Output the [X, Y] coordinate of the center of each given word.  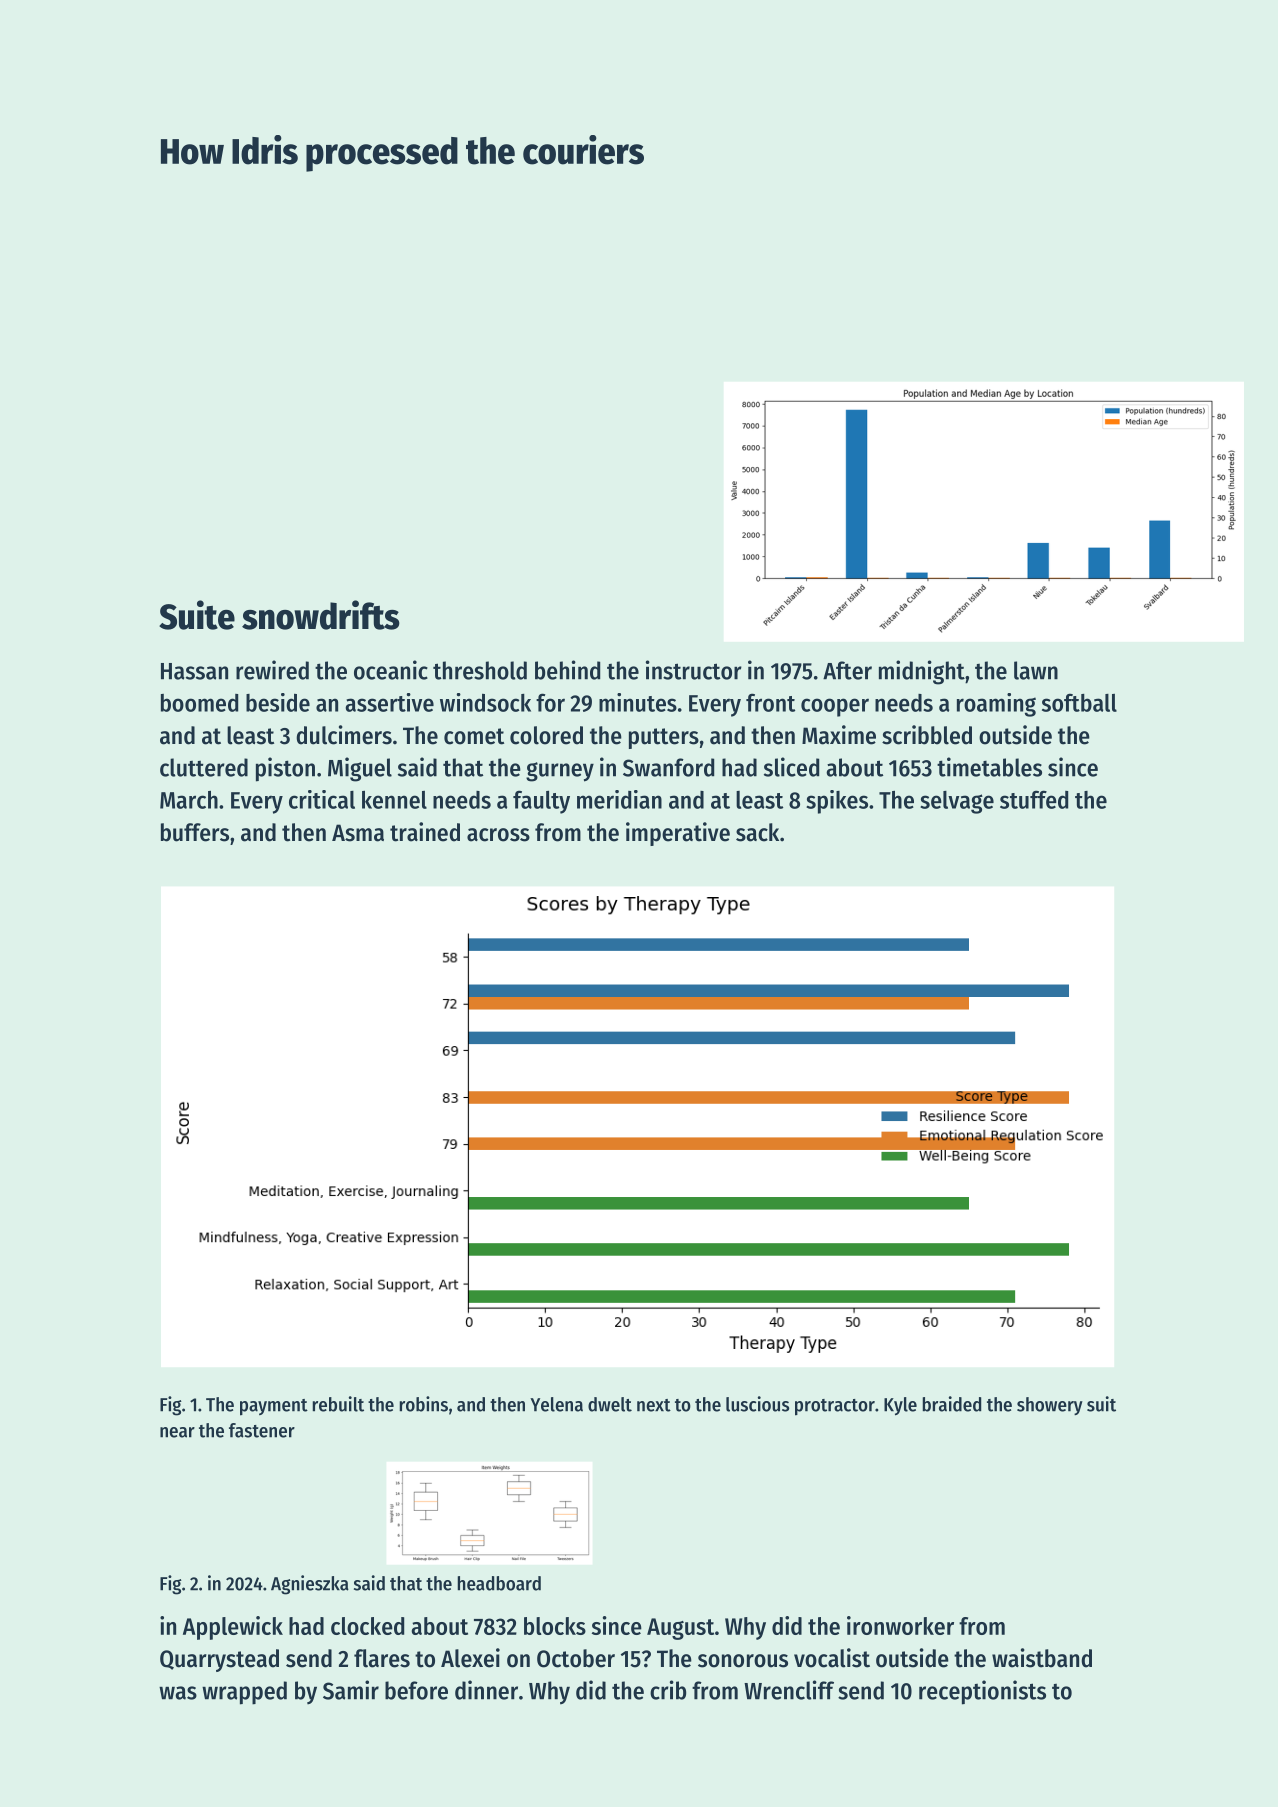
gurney [560, 772]
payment [274, 1407]
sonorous [743, 1661]
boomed [199, 703]
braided [951, 1404]
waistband [1042, 1658]
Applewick [233, 1628]
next [654, 1405]
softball [1079, 702]
